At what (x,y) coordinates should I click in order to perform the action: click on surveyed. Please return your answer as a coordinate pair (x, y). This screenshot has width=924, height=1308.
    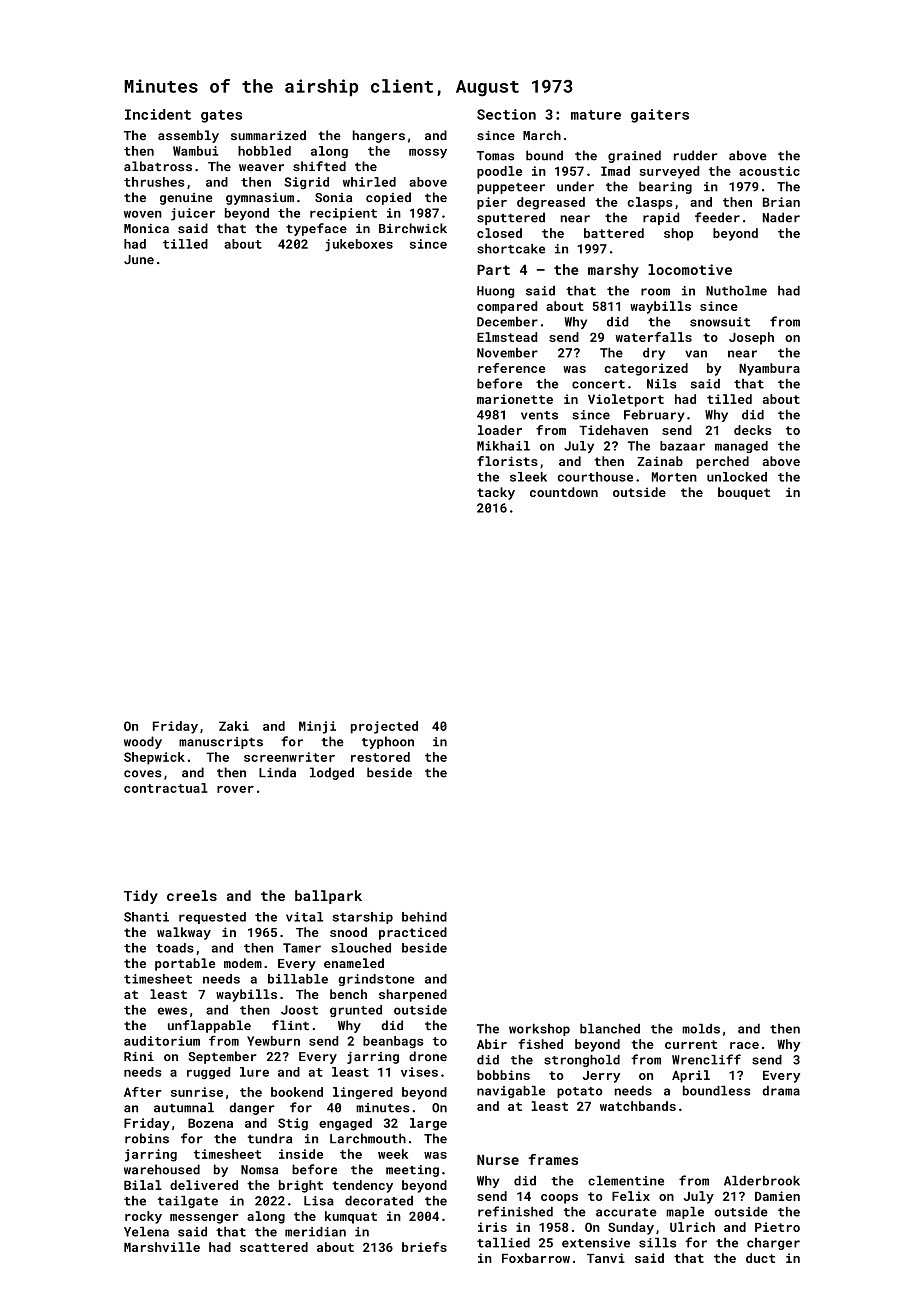
    Looking at the image, I should click on (669, 172).
